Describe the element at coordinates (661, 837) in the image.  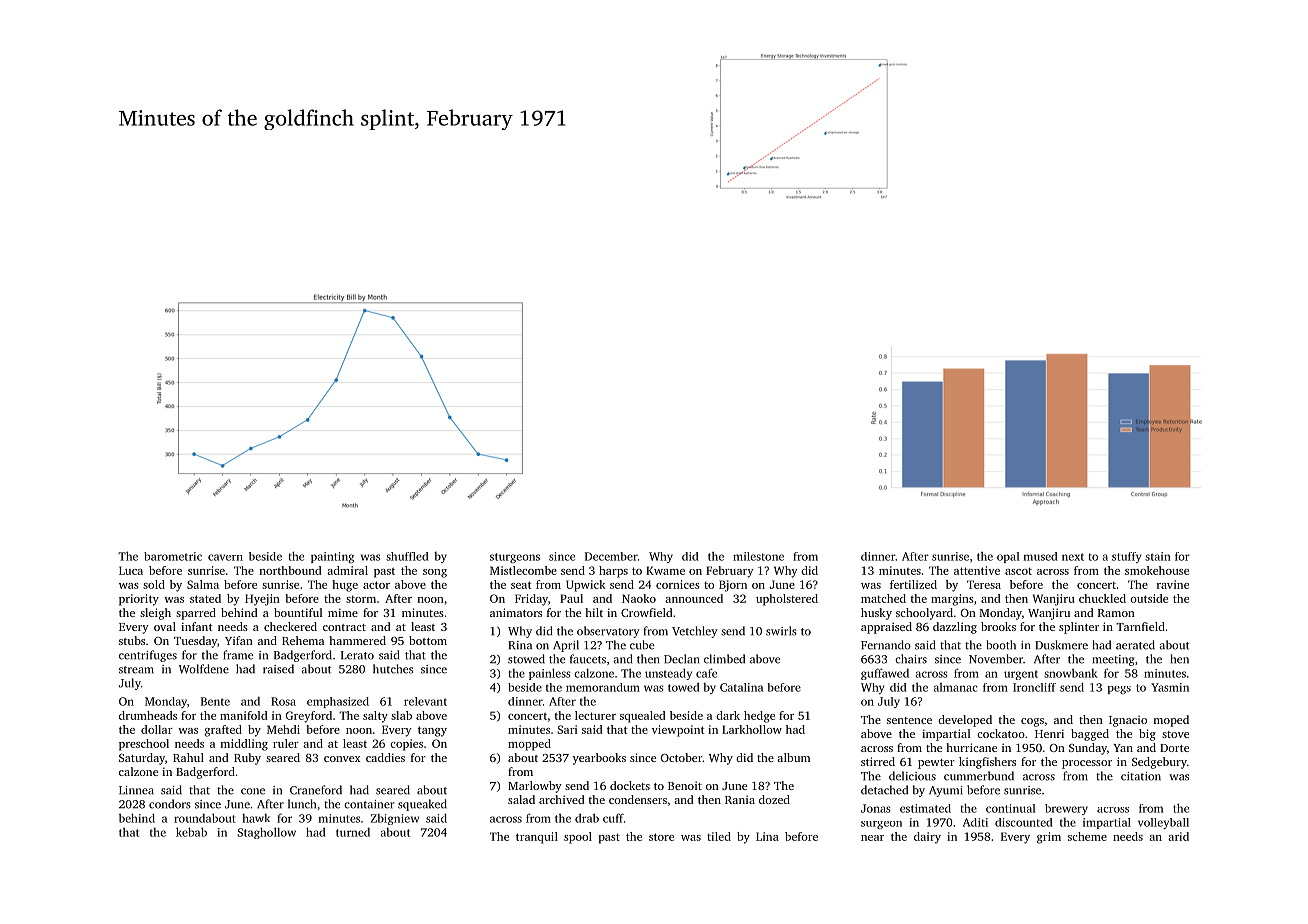
I see `store` at that location.
